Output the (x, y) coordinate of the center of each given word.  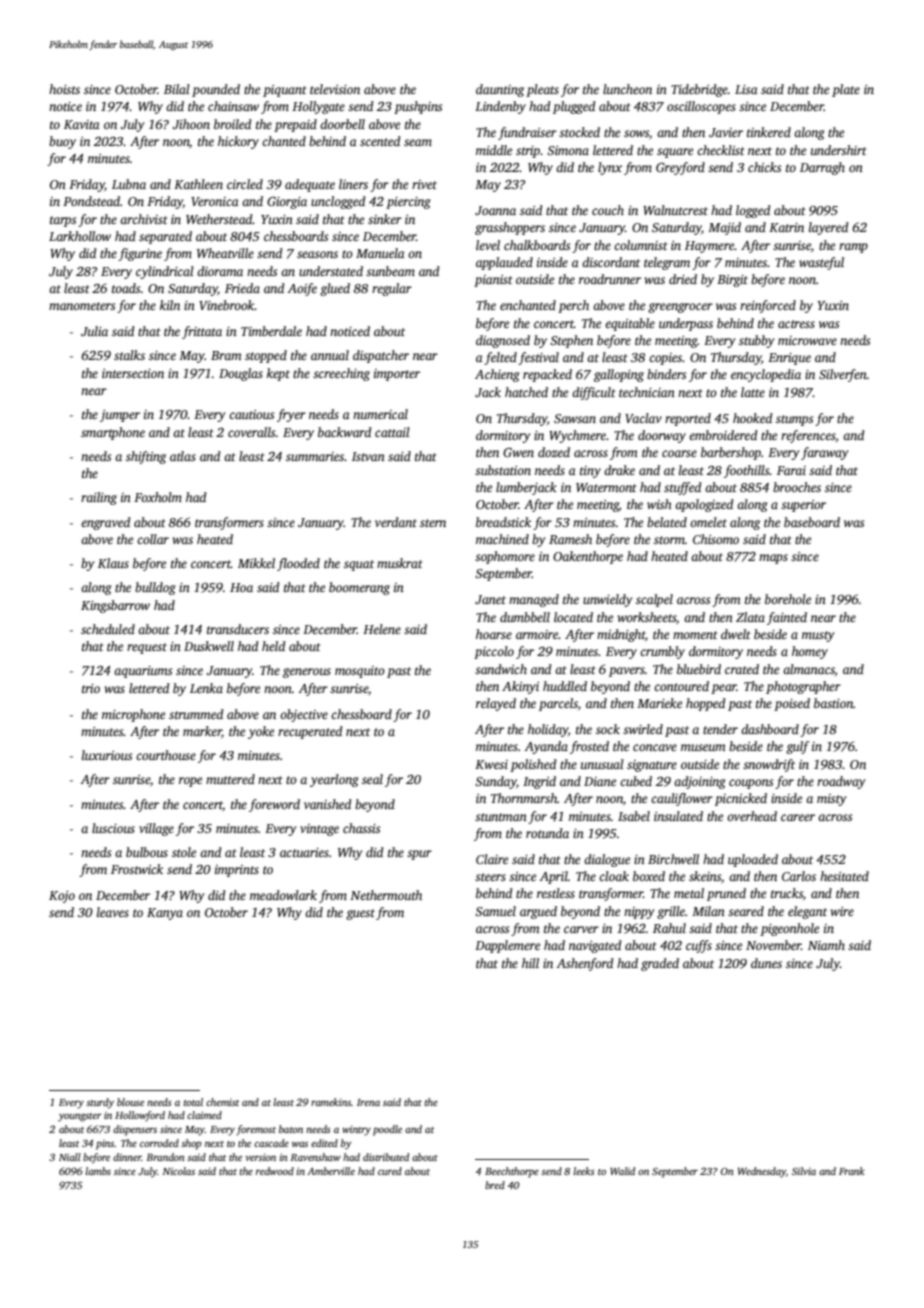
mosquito (360, 672)
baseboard (812, 522)
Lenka (206, 688)
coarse (679, 453)
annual (330, 355)
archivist (144, 219)
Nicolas (178, 1171)
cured (390, 1171)
